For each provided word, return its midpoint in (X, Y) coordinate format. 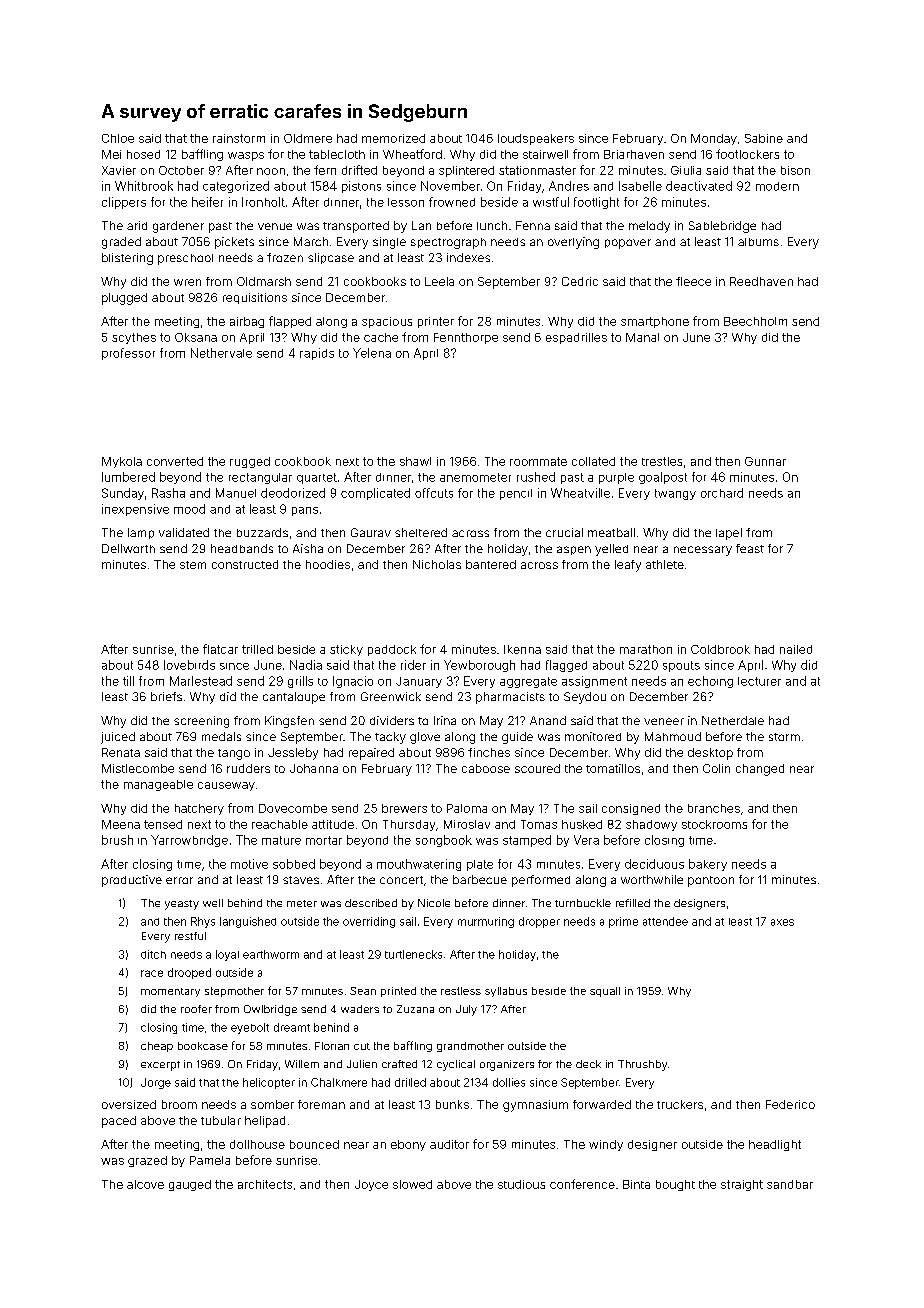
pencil (516, 494)
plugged (124, 299)
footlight (596, 203)
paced (119, 1122)
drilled (410, 1082)
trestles (662, 461)
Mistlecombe (138, 768)
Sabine (764, 138)
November (450, 186)
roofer (196, 1009)
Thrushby (642, 1065)
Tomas (539, 824)
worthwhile (652, 879)
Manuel (236, 493)
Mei (111, 154)
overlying (573, 243)
